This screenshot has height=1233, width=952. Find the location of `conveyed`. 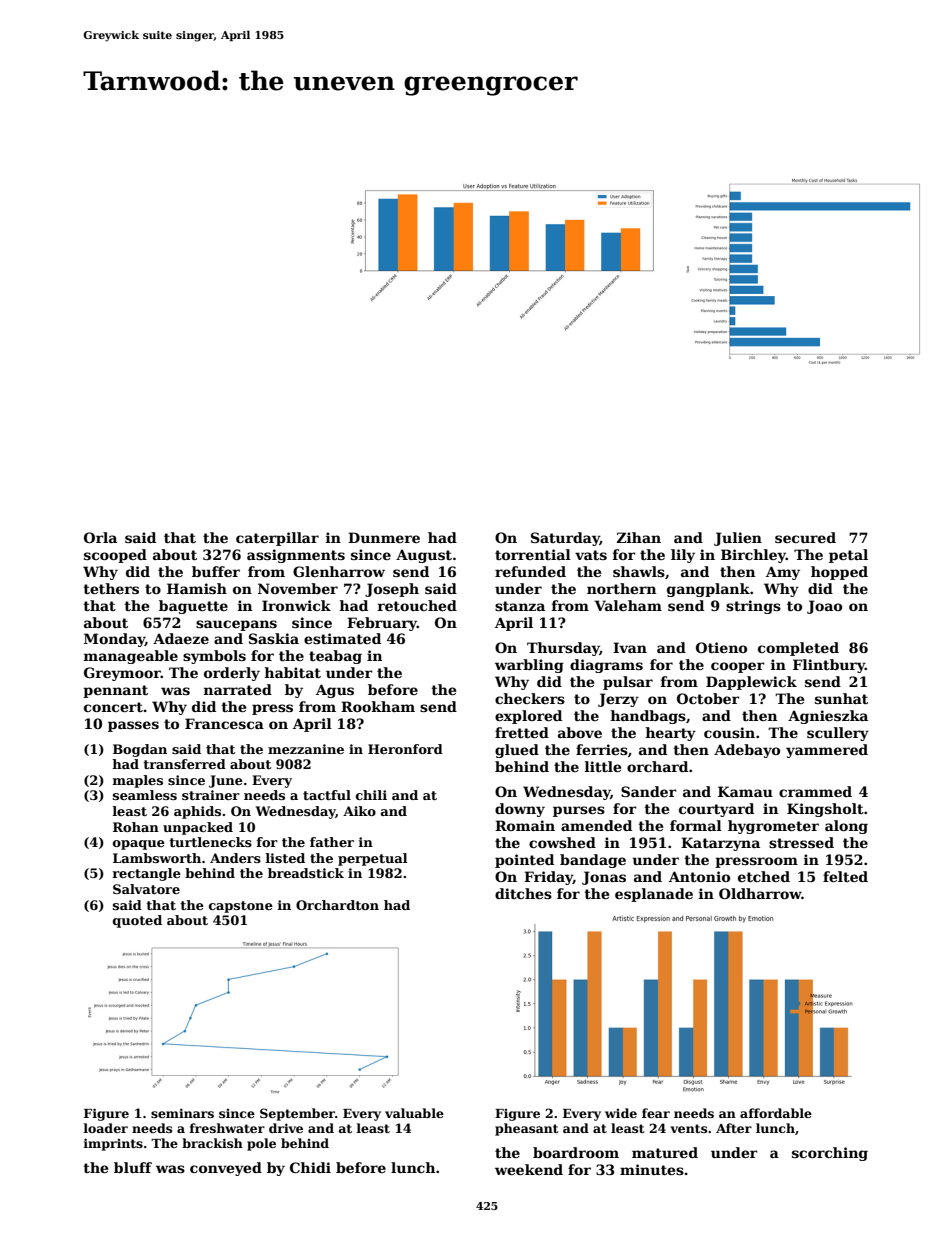

conveyed is located at coordinates (226, 1169).
